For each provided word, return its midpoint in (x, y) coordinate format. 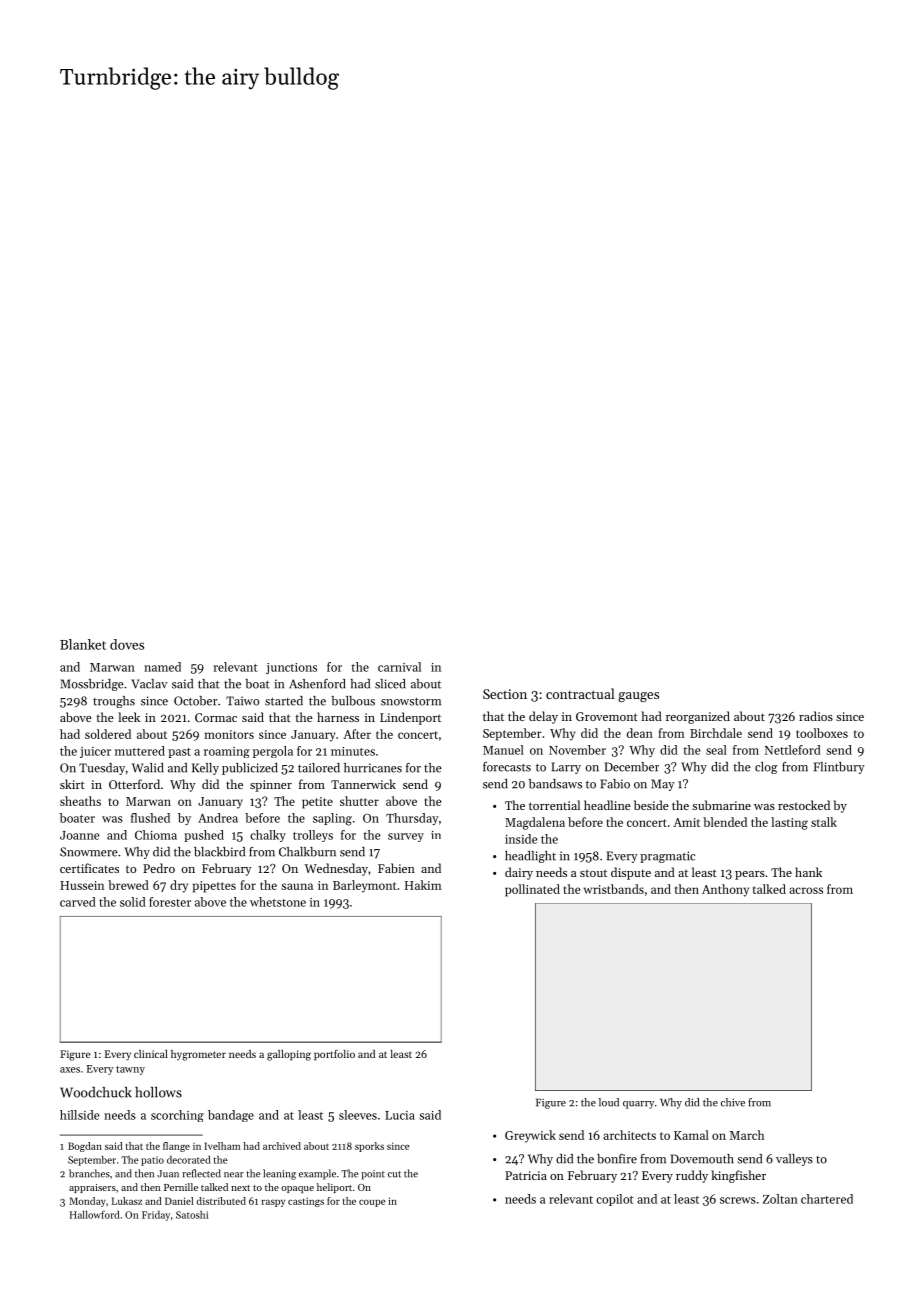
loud (609, 1102)
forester (170, 902)
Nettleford (793, 750)
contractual (580, 693)
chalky (268, 836)
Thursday (412, 819)
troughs (114, 702)
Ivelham (222, 1146)
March (747, 1135)
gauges (638, 697)
